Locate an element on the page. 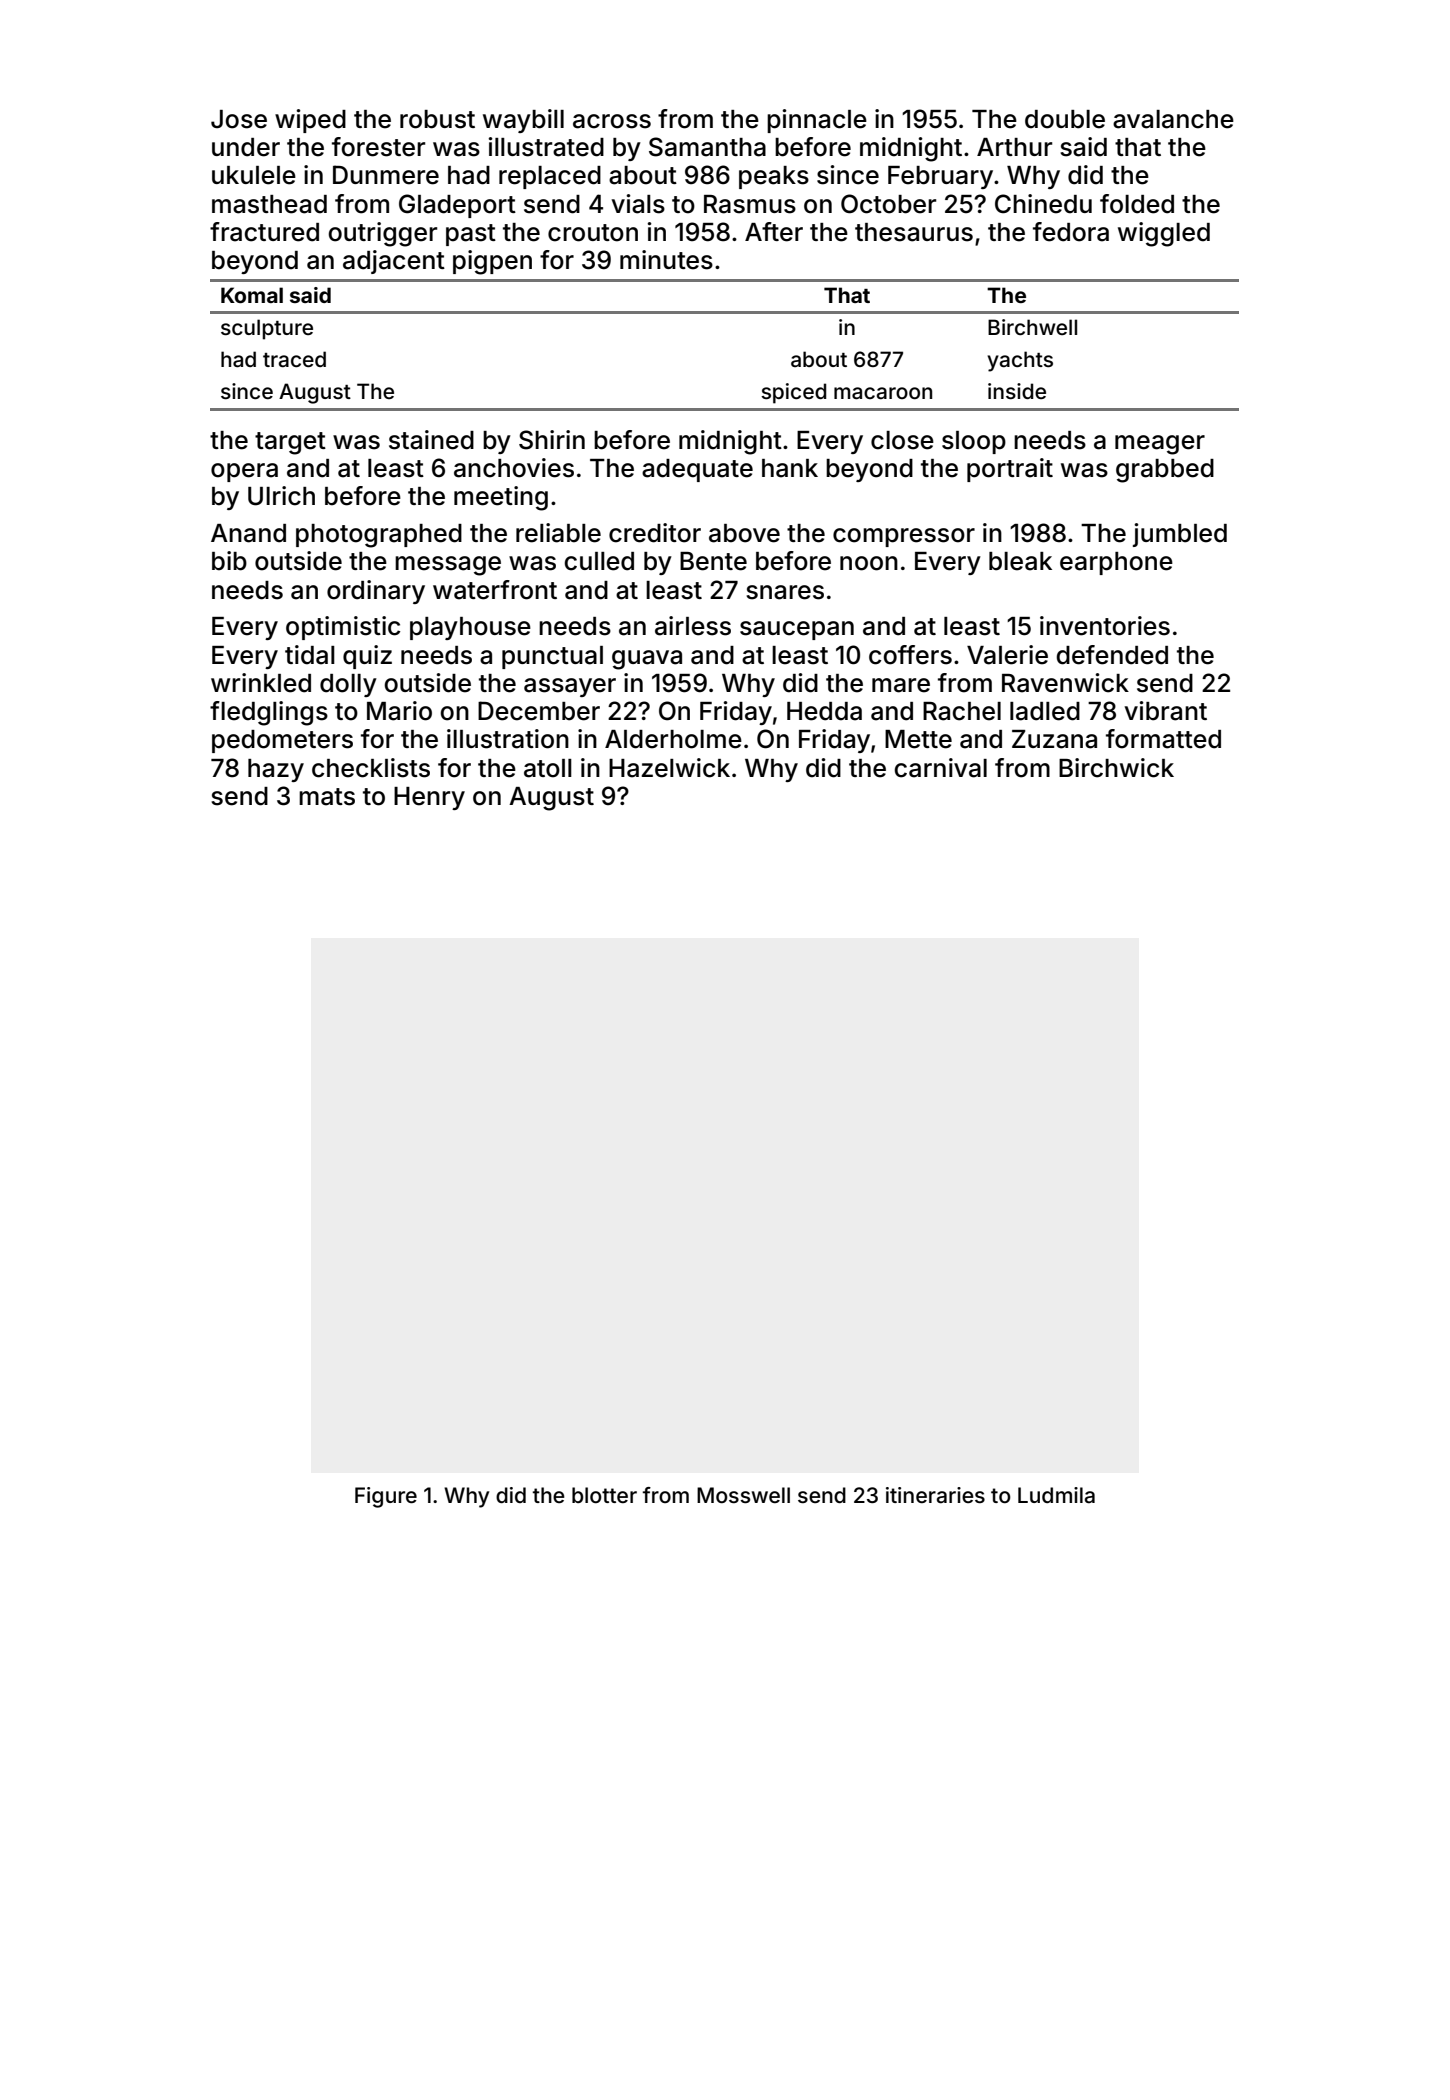  After is located at coordinates (774, 232).
